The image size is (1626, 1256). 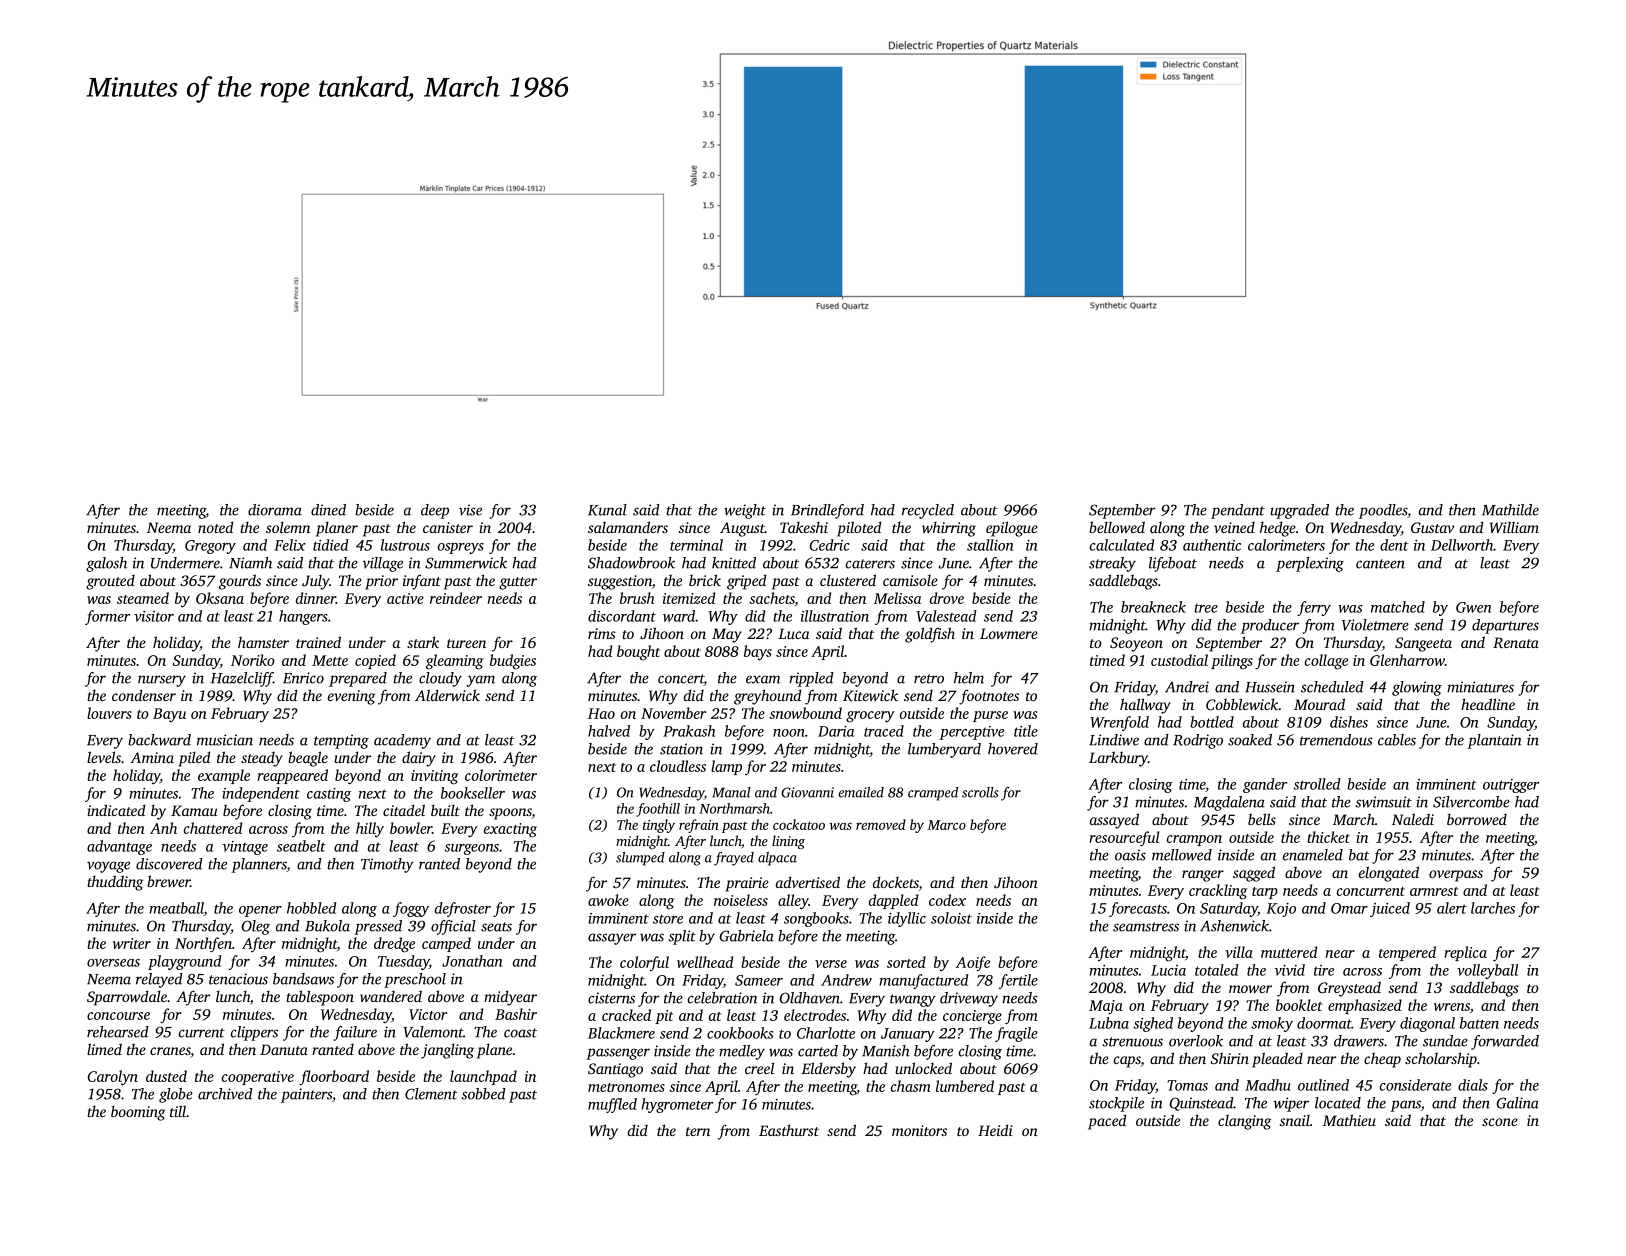 I want to click on former, so click(x=107, y=617).
